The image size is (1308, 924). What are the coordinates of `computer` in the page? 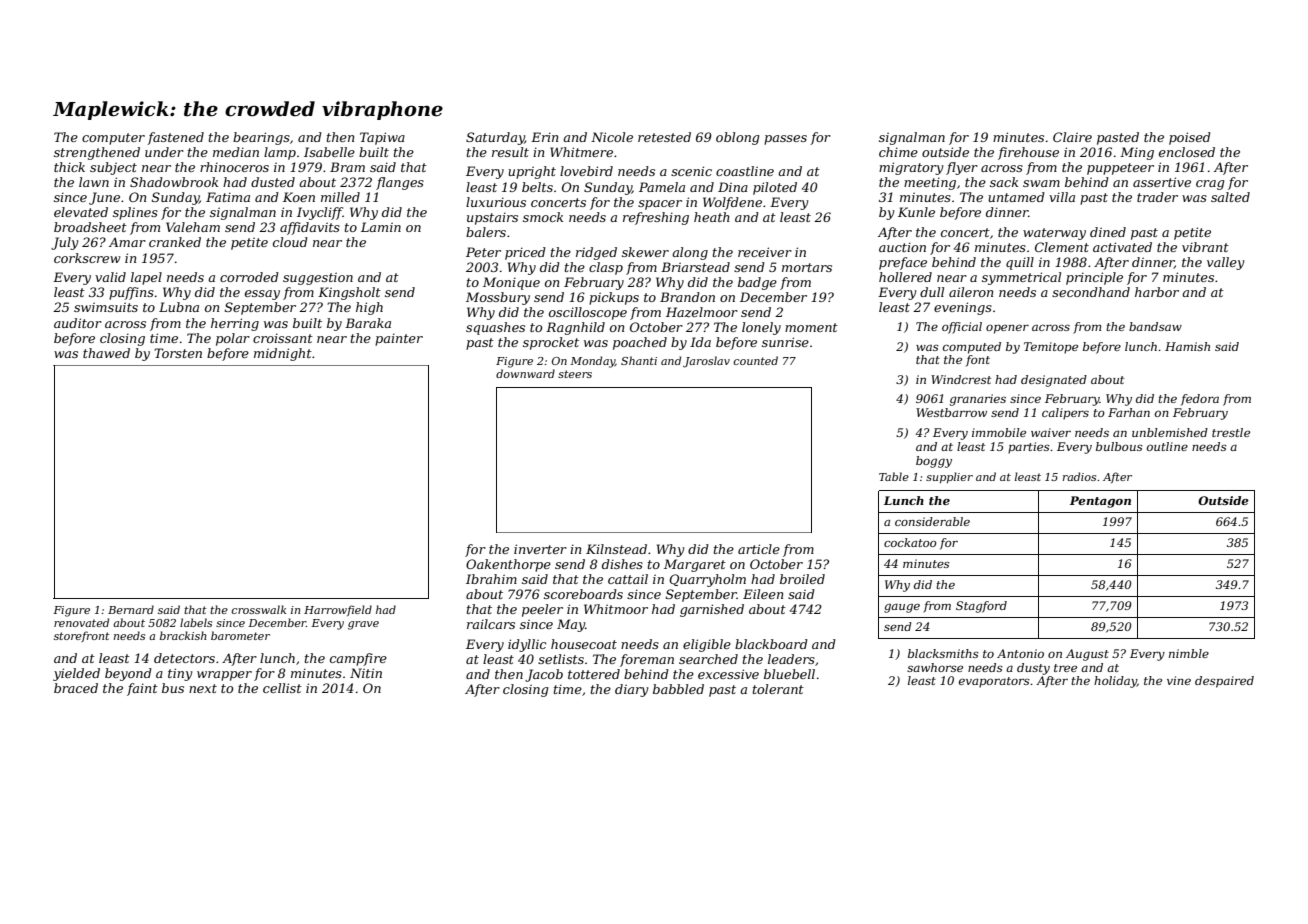 It's located at (113, 139).
